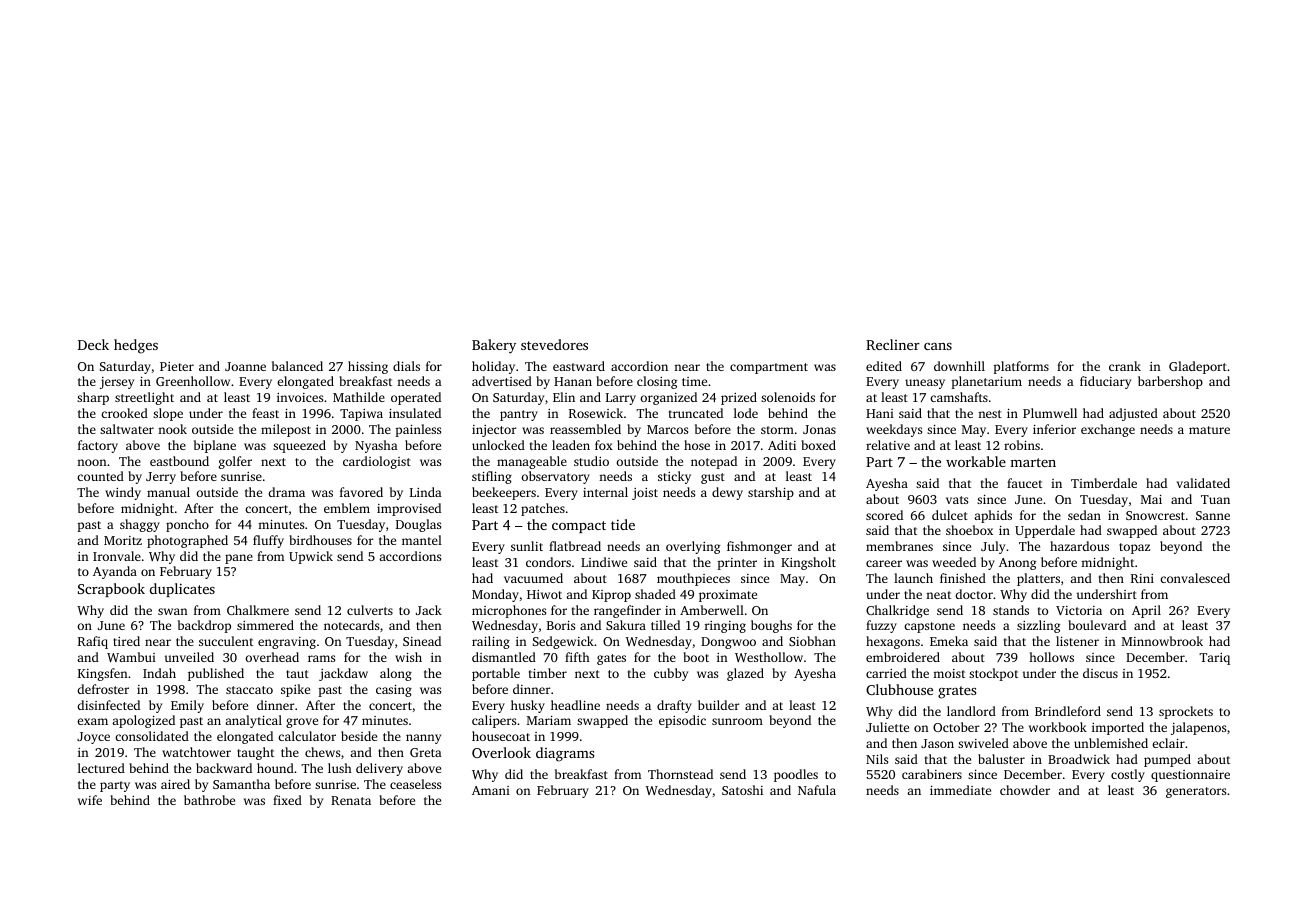 Image resolution: width=1308 pixels, height=924 pixels. I want to click on Upperdale, so click(1045, 531).
